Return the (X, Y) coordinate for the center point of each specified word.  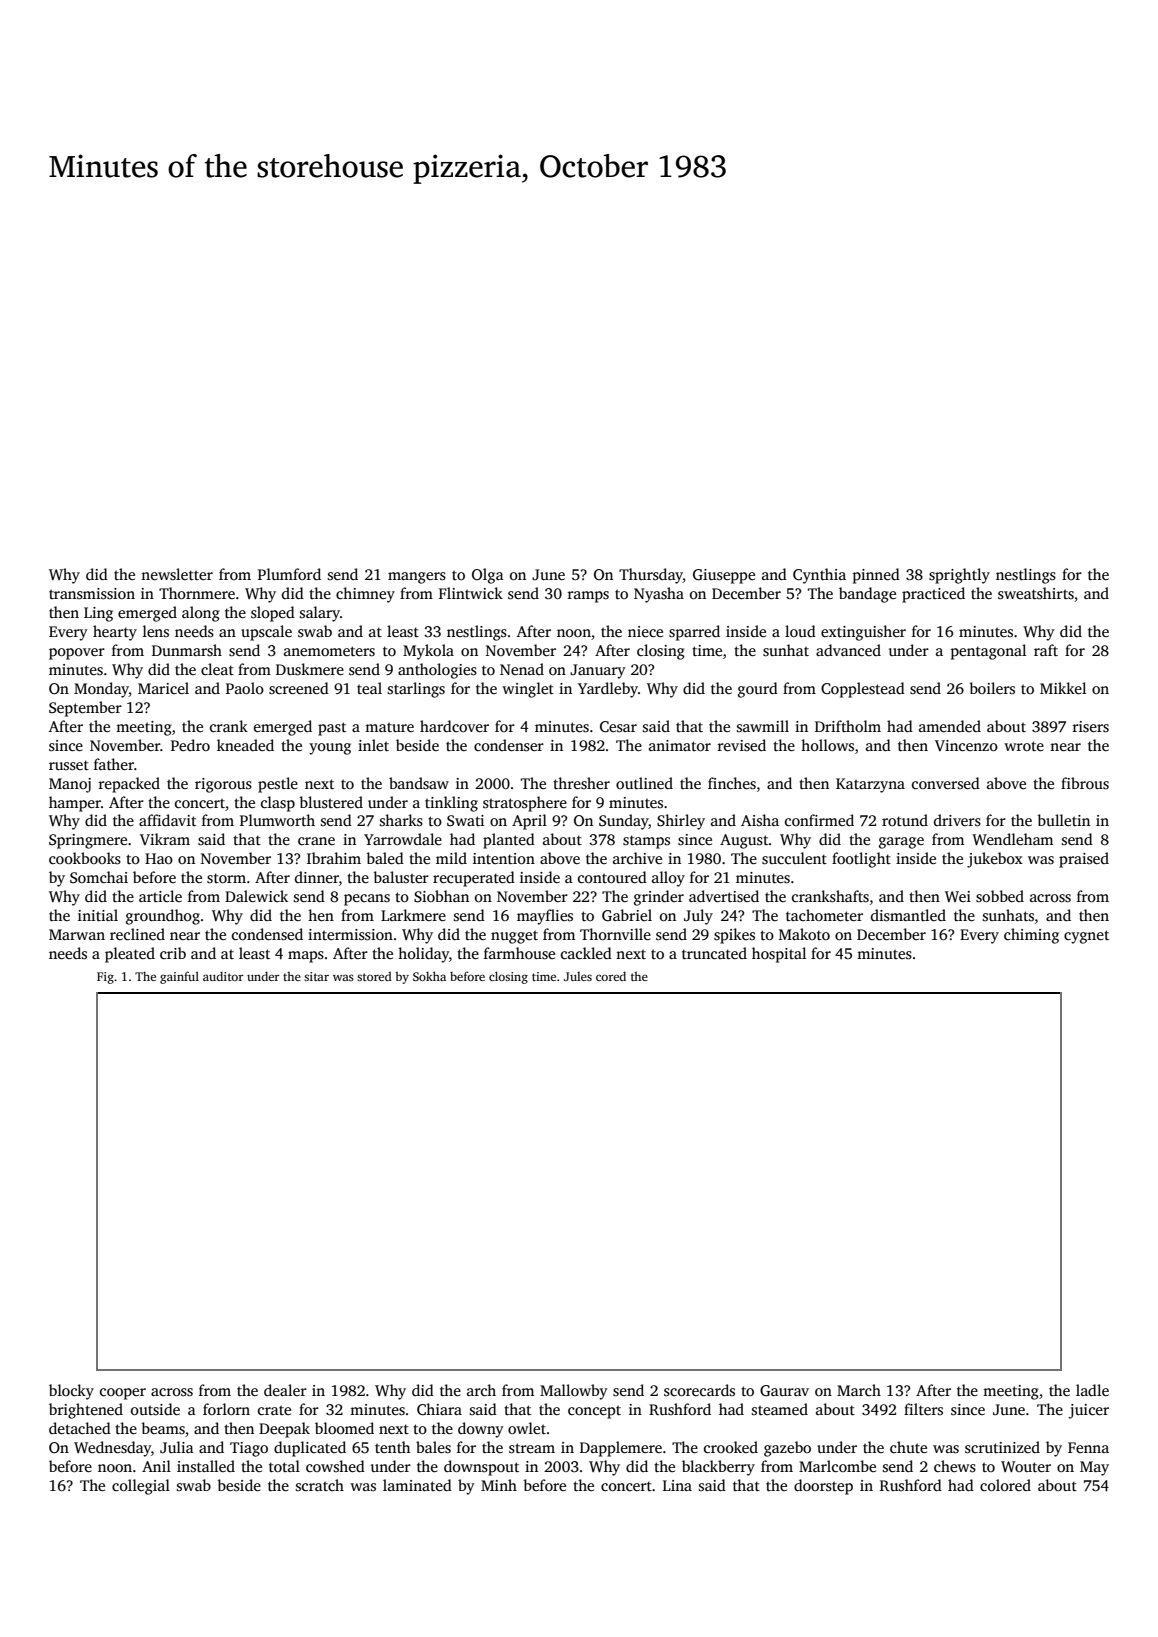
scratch (320, 1485)
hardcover (454, 726)
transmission (92, 594)
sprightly (959, 576)
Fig (105, 978)
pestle (278, 785)
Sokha (429, 976)
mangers (417, 578)
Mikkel (1063, 688)
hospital (779, 955)
